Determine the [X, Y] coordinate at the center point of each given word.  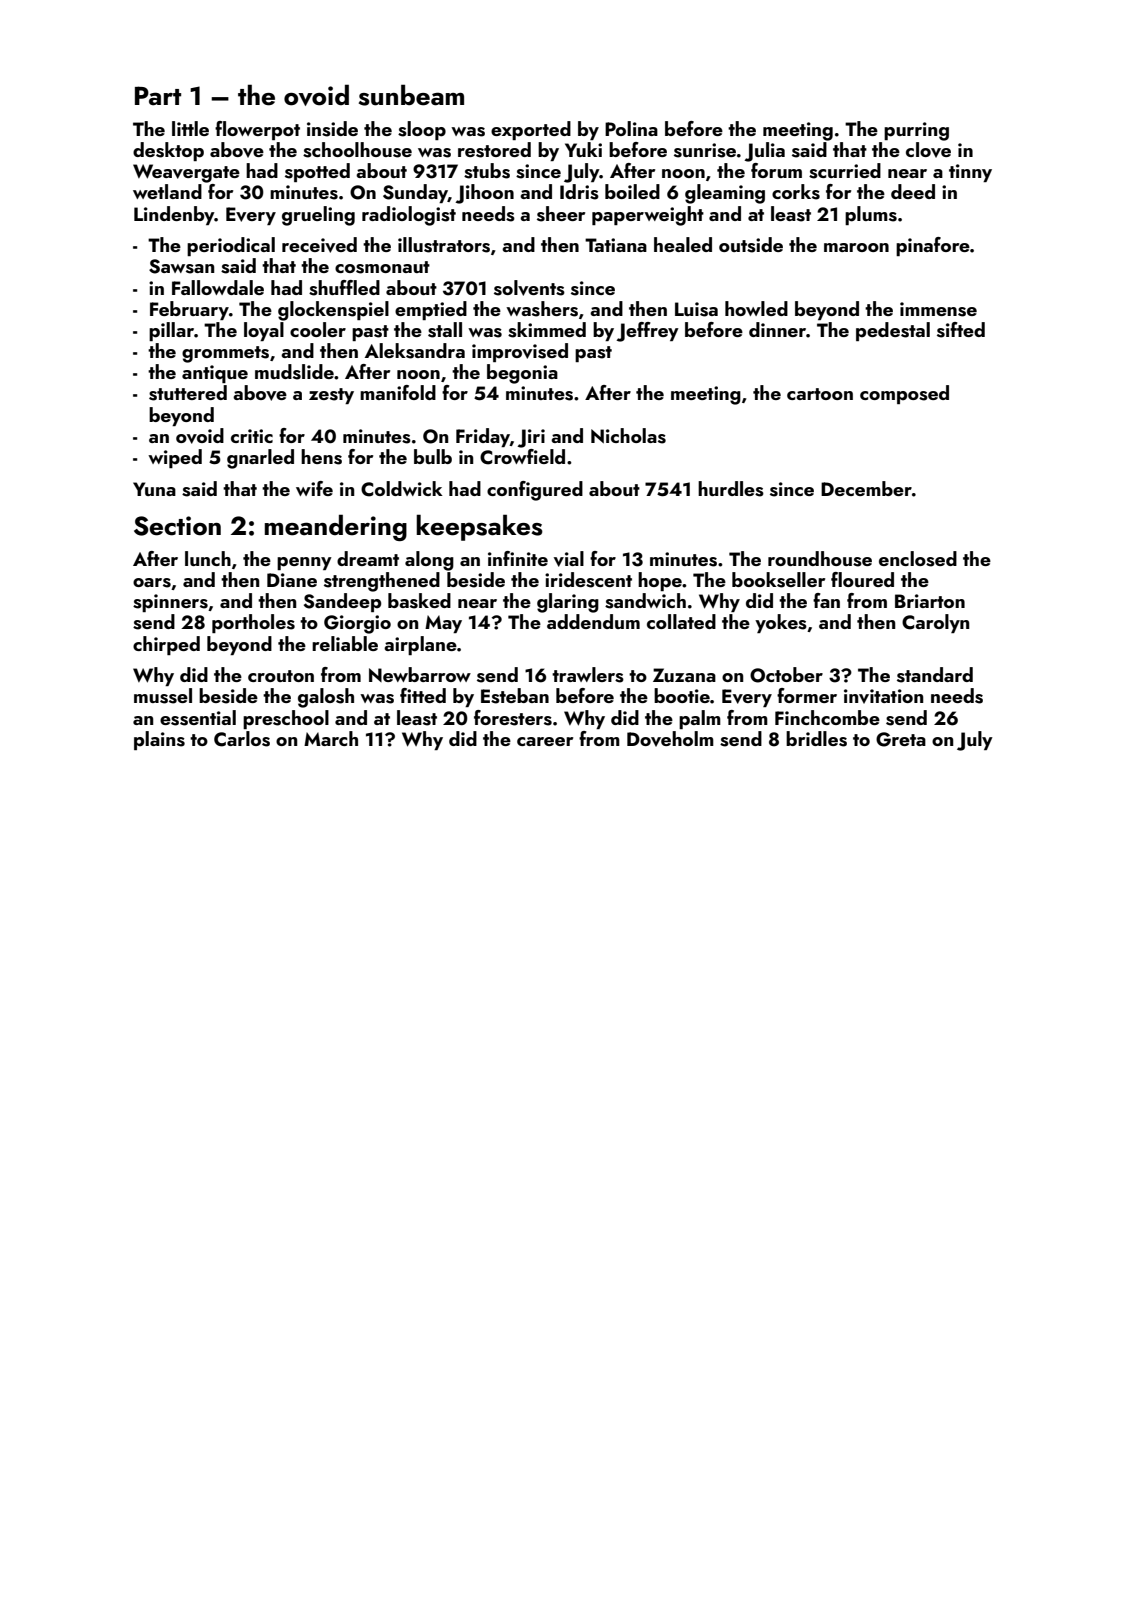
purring [916, 131]
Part [158, 96]
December [866, 488]
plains [159, 740]
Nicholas [628, 436]
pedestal [893, 331]
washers [542, 309]
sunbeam [411, 95]
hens [321, 457]
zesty [331, 396]
